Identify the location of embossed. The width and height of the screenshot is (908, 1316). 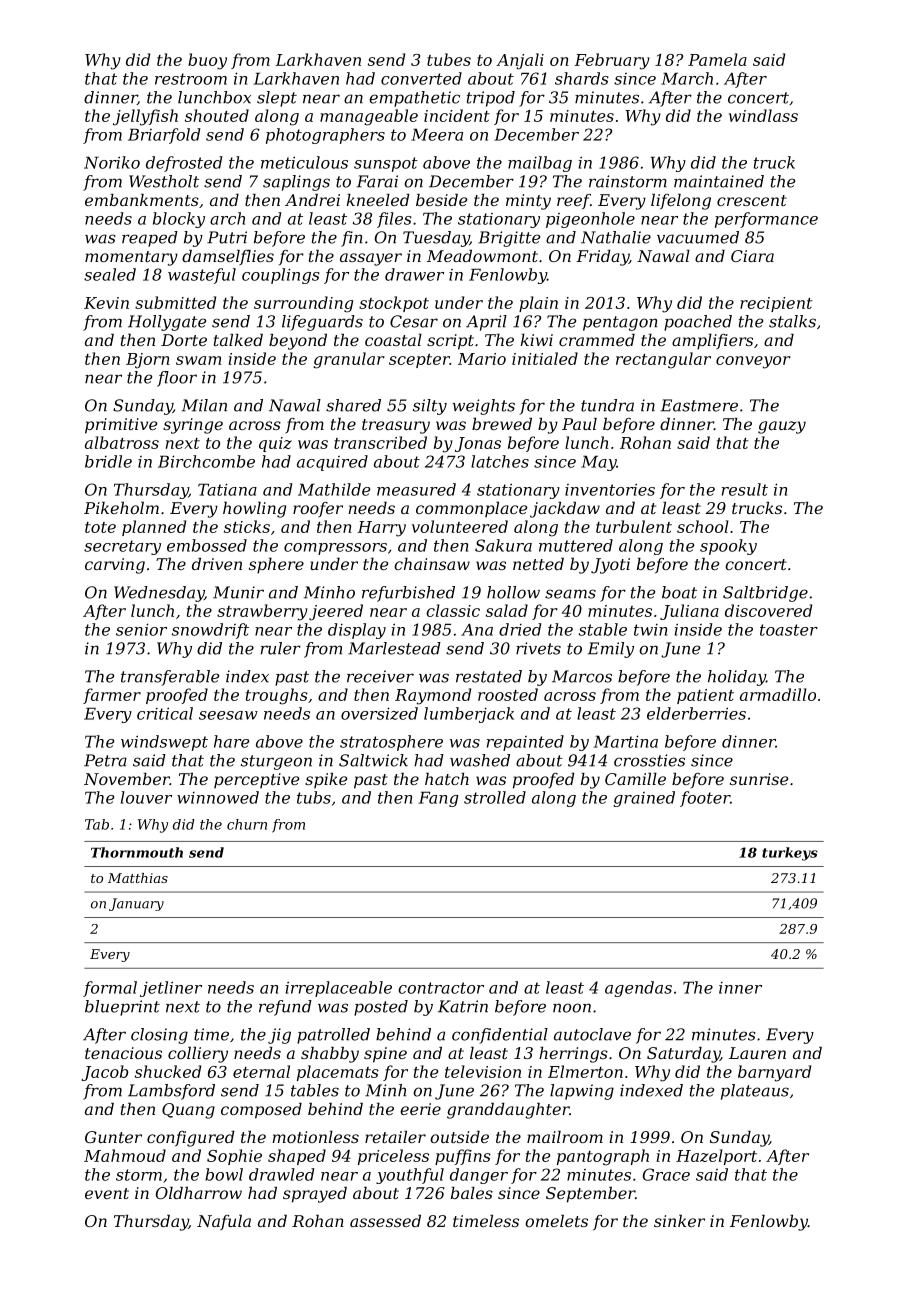
(207, 545).
